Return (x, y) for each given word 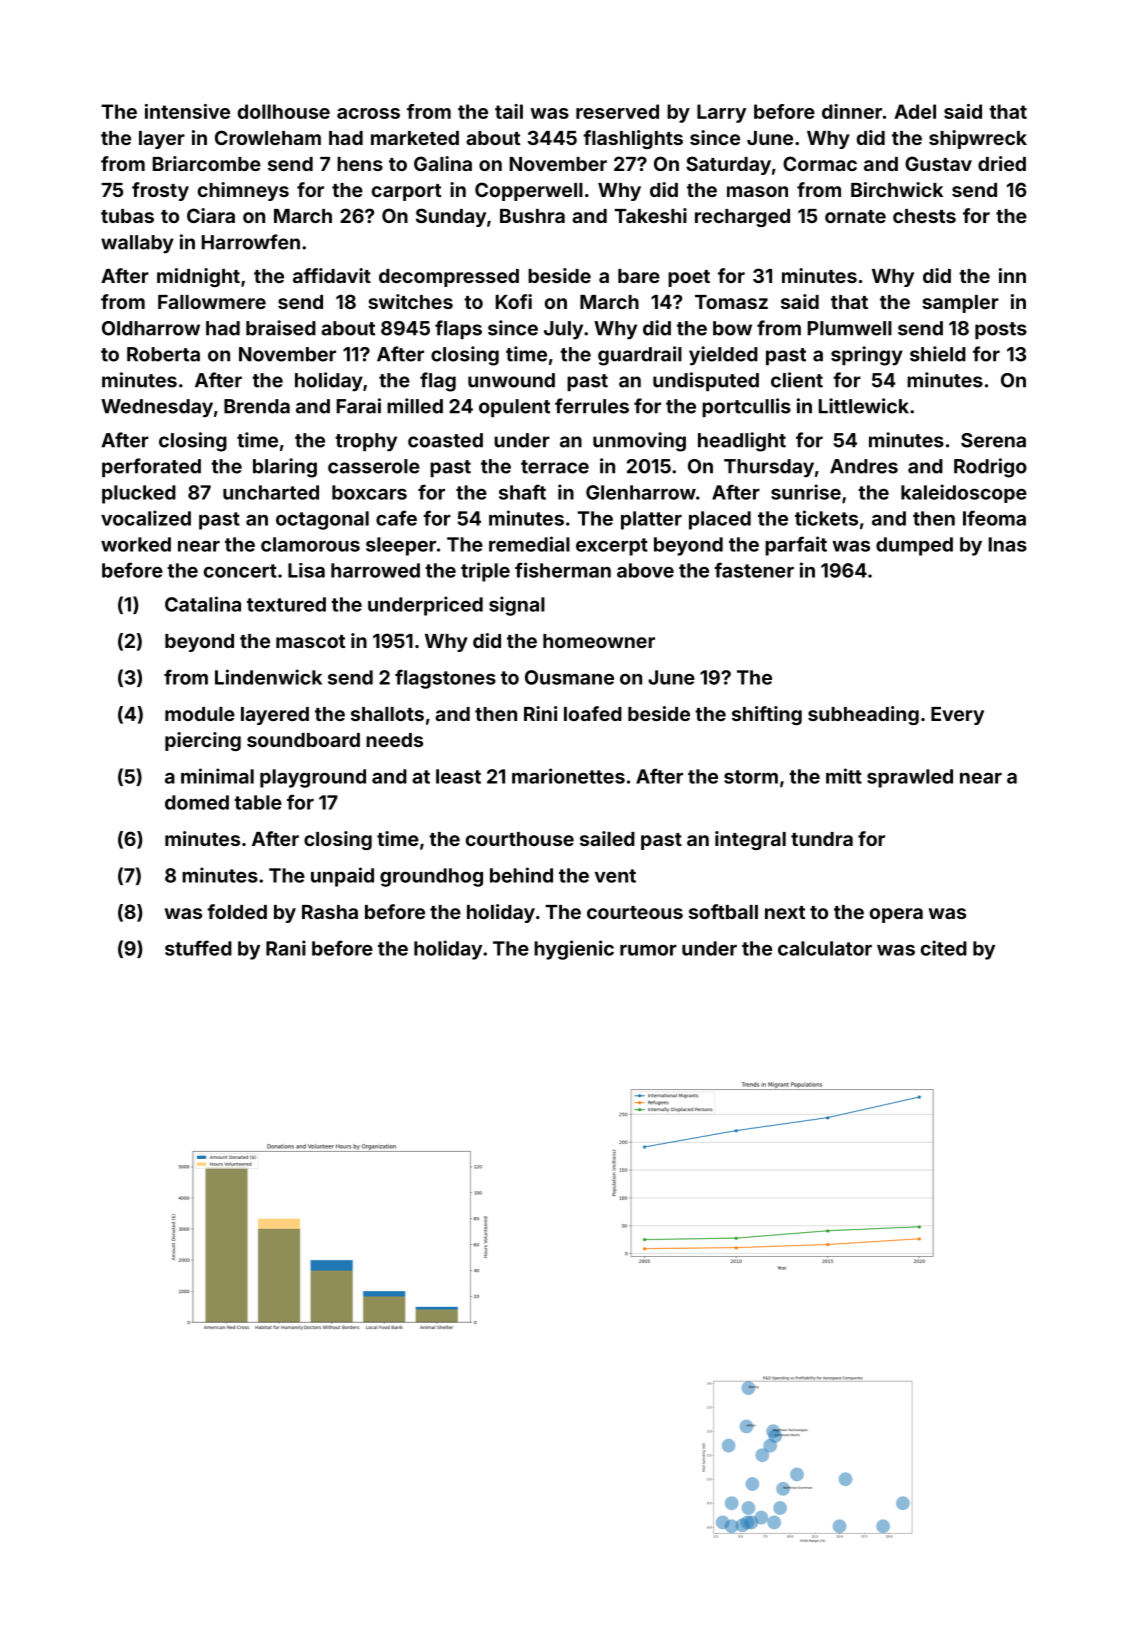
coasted (445, 440)
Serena (993, 440)
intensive (187, 111)
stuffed (198, 948)
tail (509, 111)
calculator (825, 948)
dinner (852, 111)
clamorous (310, 544)
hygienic (574, 950)
